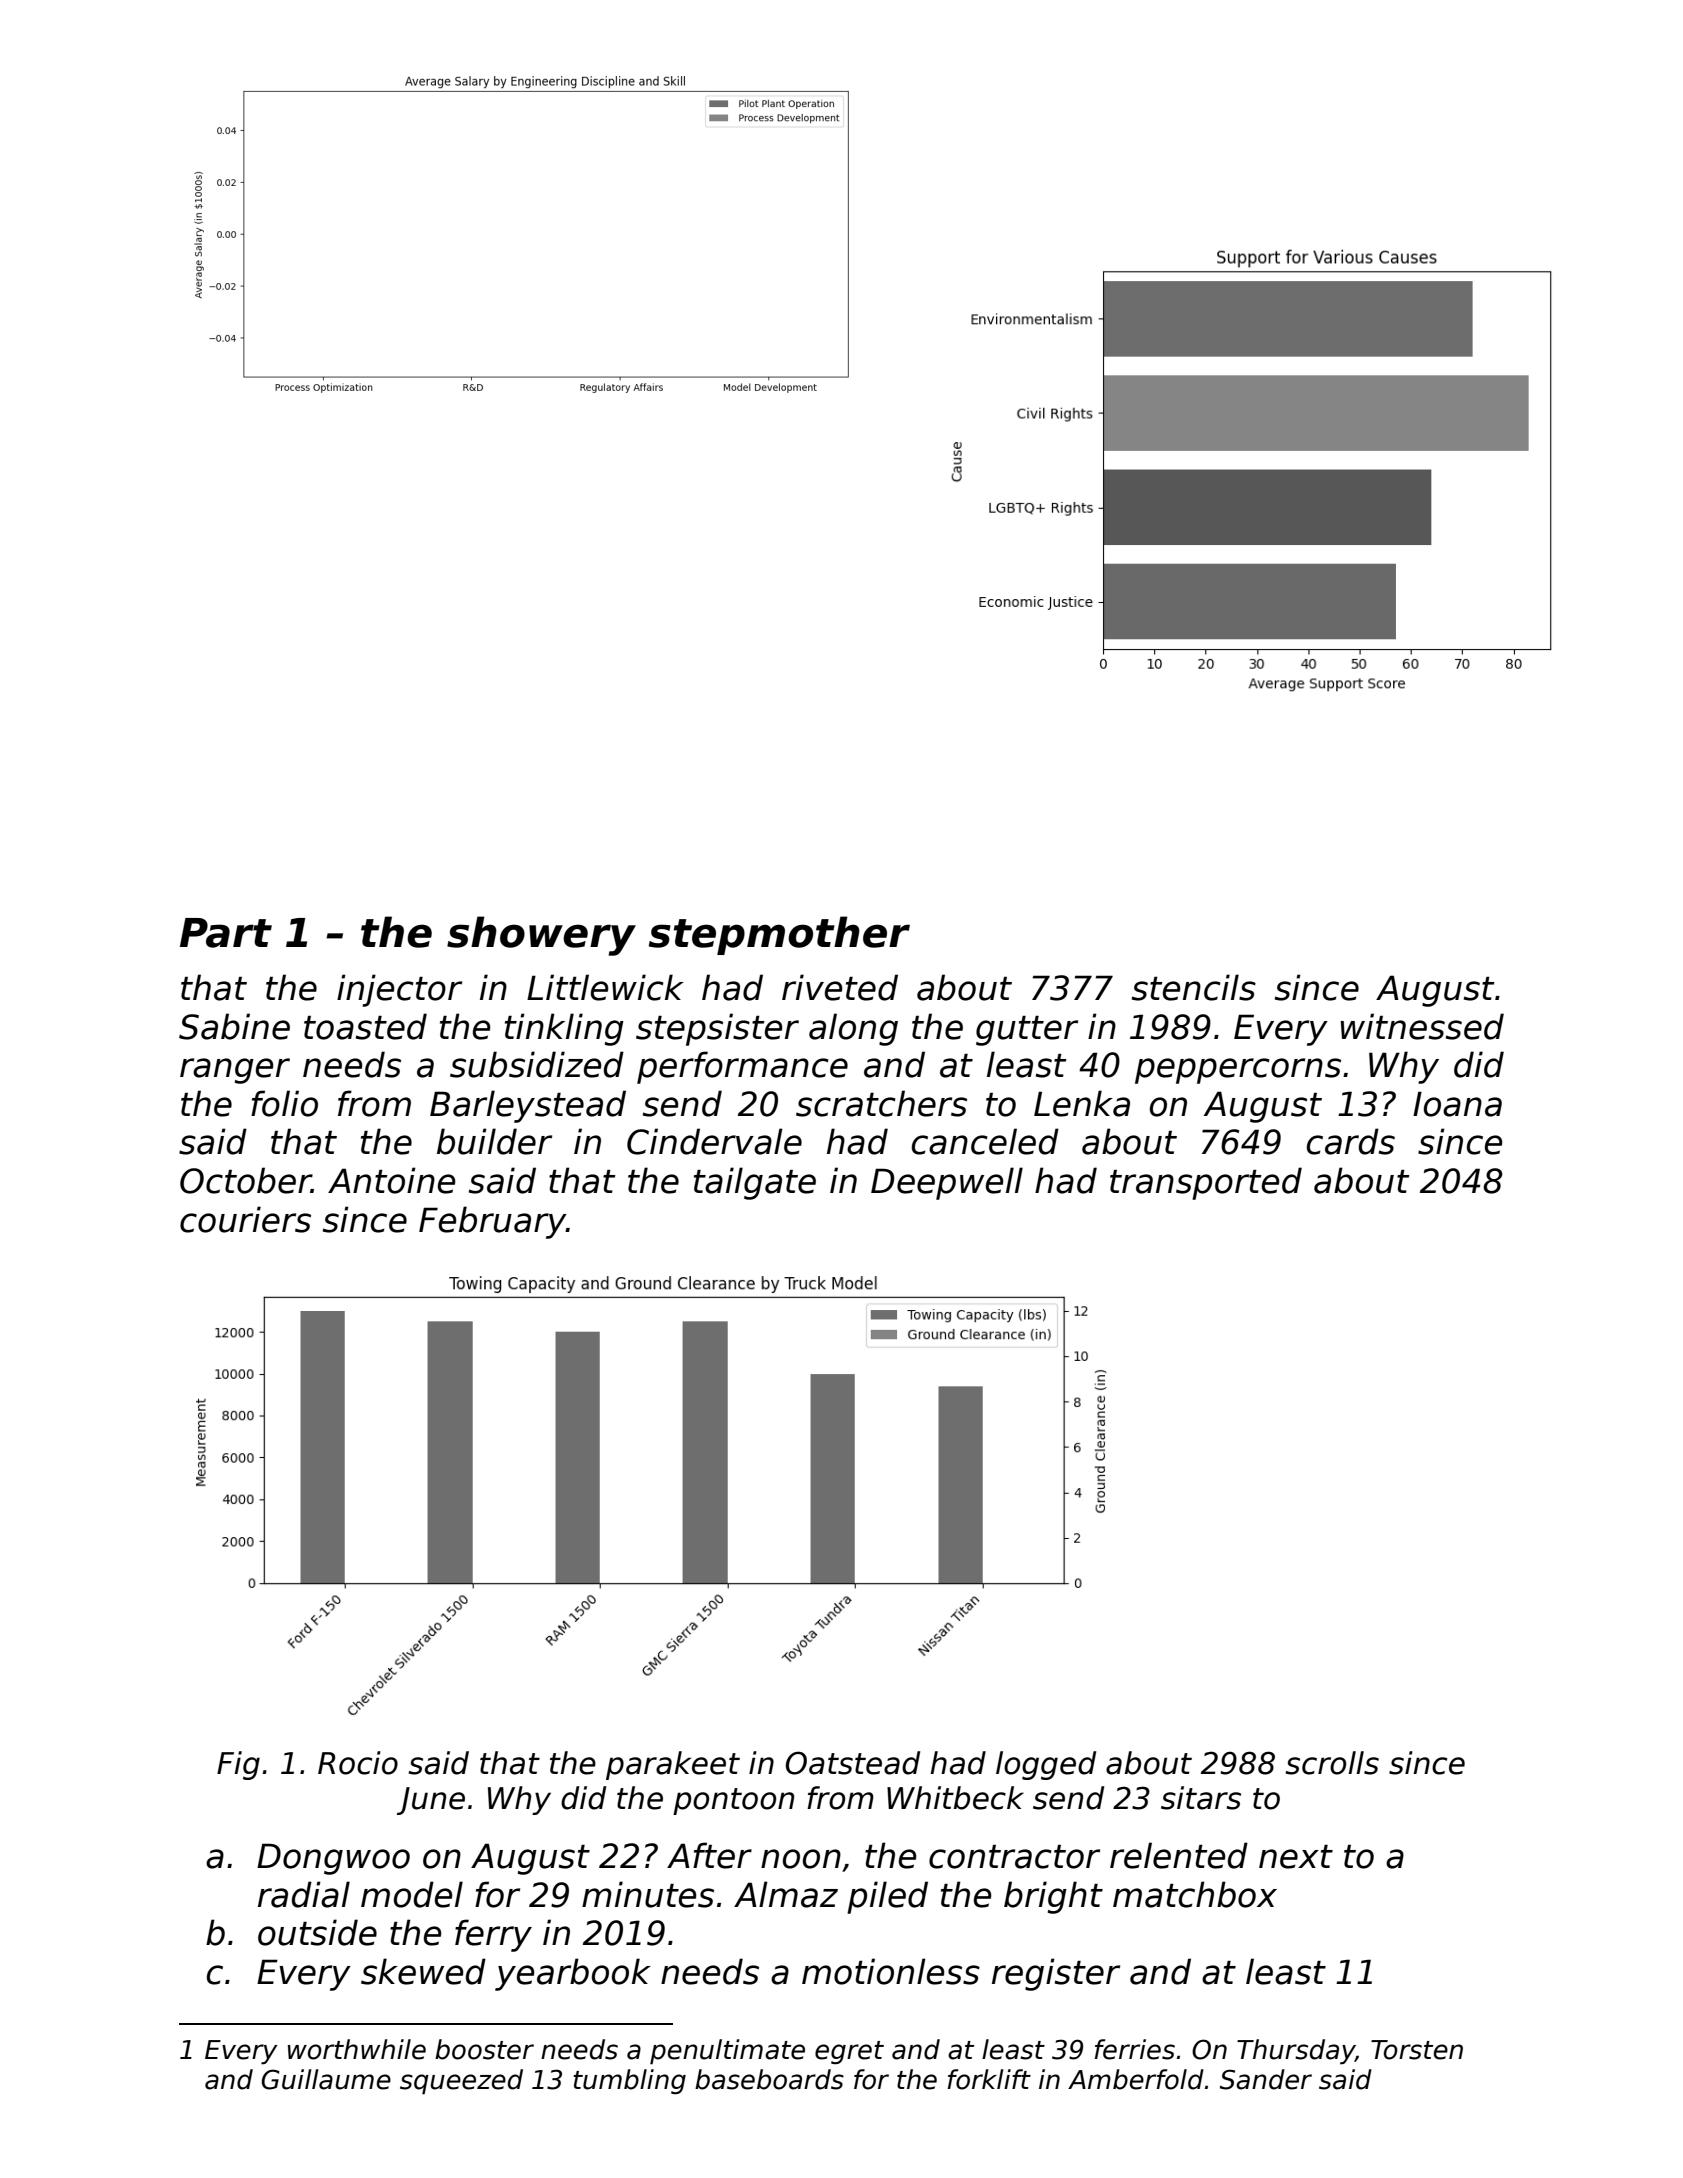 Image resolution: width=1683 pixels, height=2178 pixels. I want to click on tailgate, so click(755, 1183).
